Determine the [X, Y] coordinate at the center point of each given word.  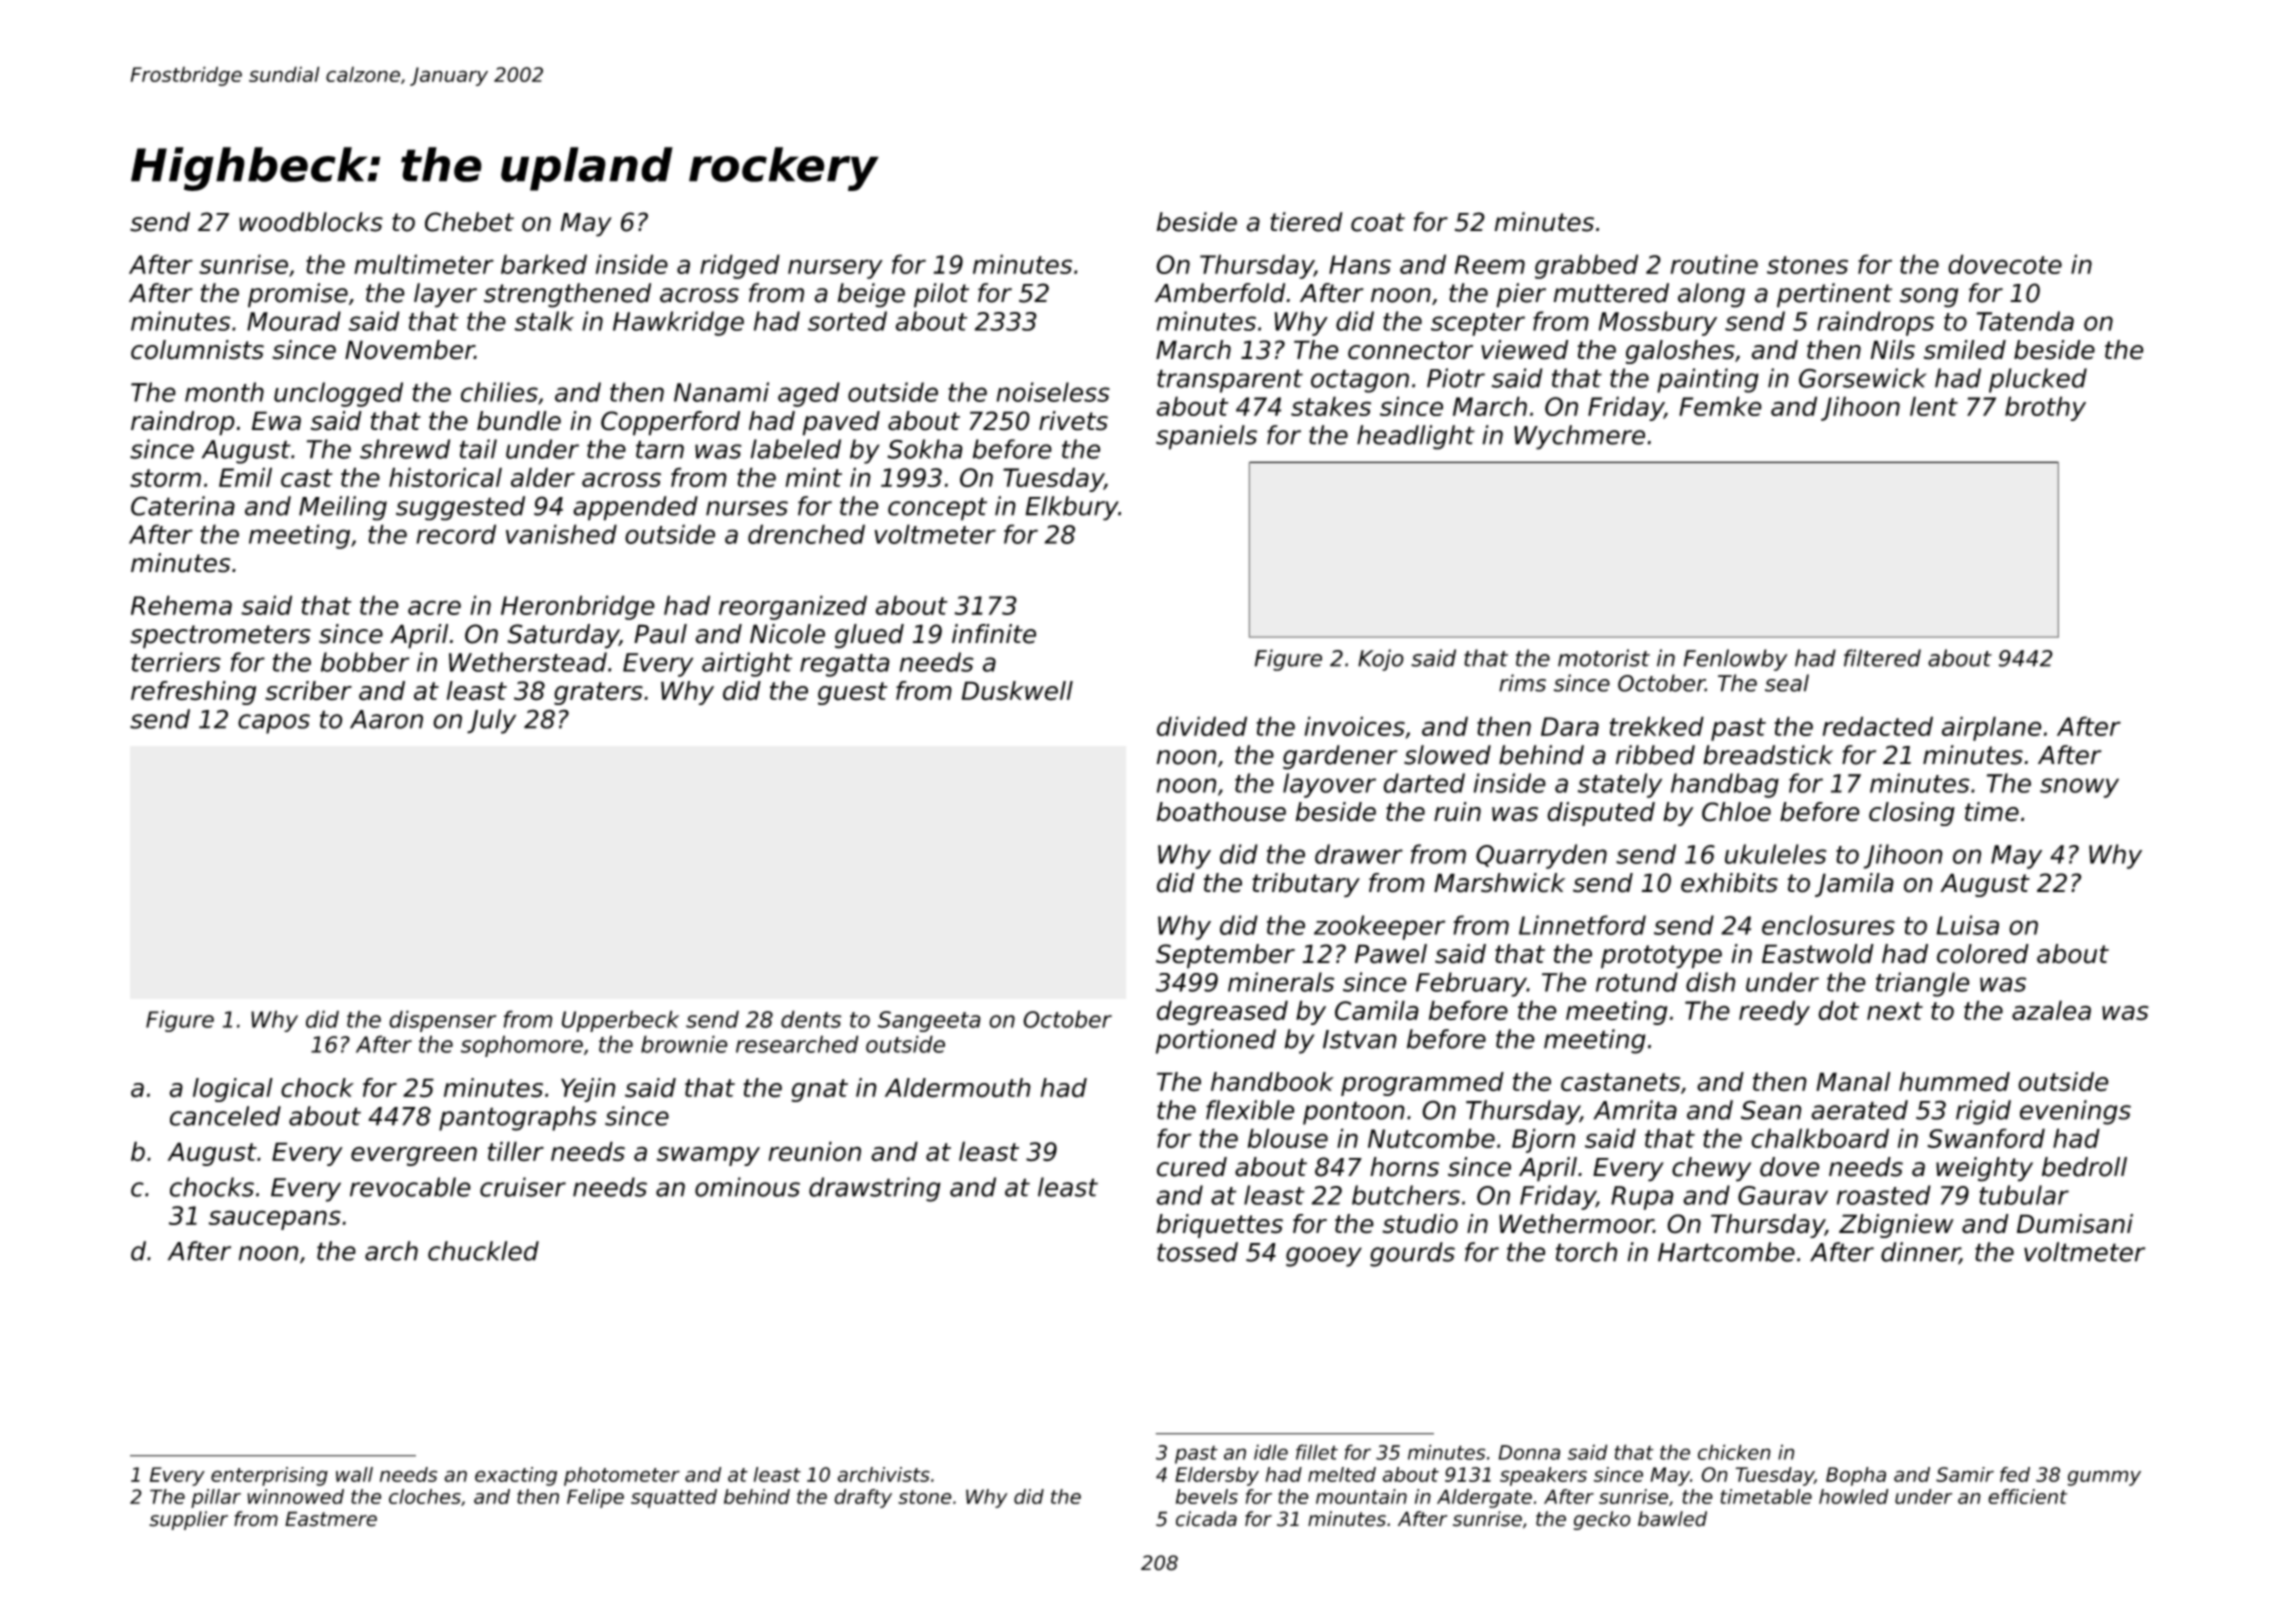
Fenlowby [1736, 660]
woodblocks [311, 222]
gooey [1324, 1257]
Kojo [1381, 660]
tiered [1306, 222]
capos [274, 724]
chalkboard [1820, 1138]
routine [1714, 264]
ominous [747, 1187]
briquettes [1220, 1226]
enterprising [269, 1476]
